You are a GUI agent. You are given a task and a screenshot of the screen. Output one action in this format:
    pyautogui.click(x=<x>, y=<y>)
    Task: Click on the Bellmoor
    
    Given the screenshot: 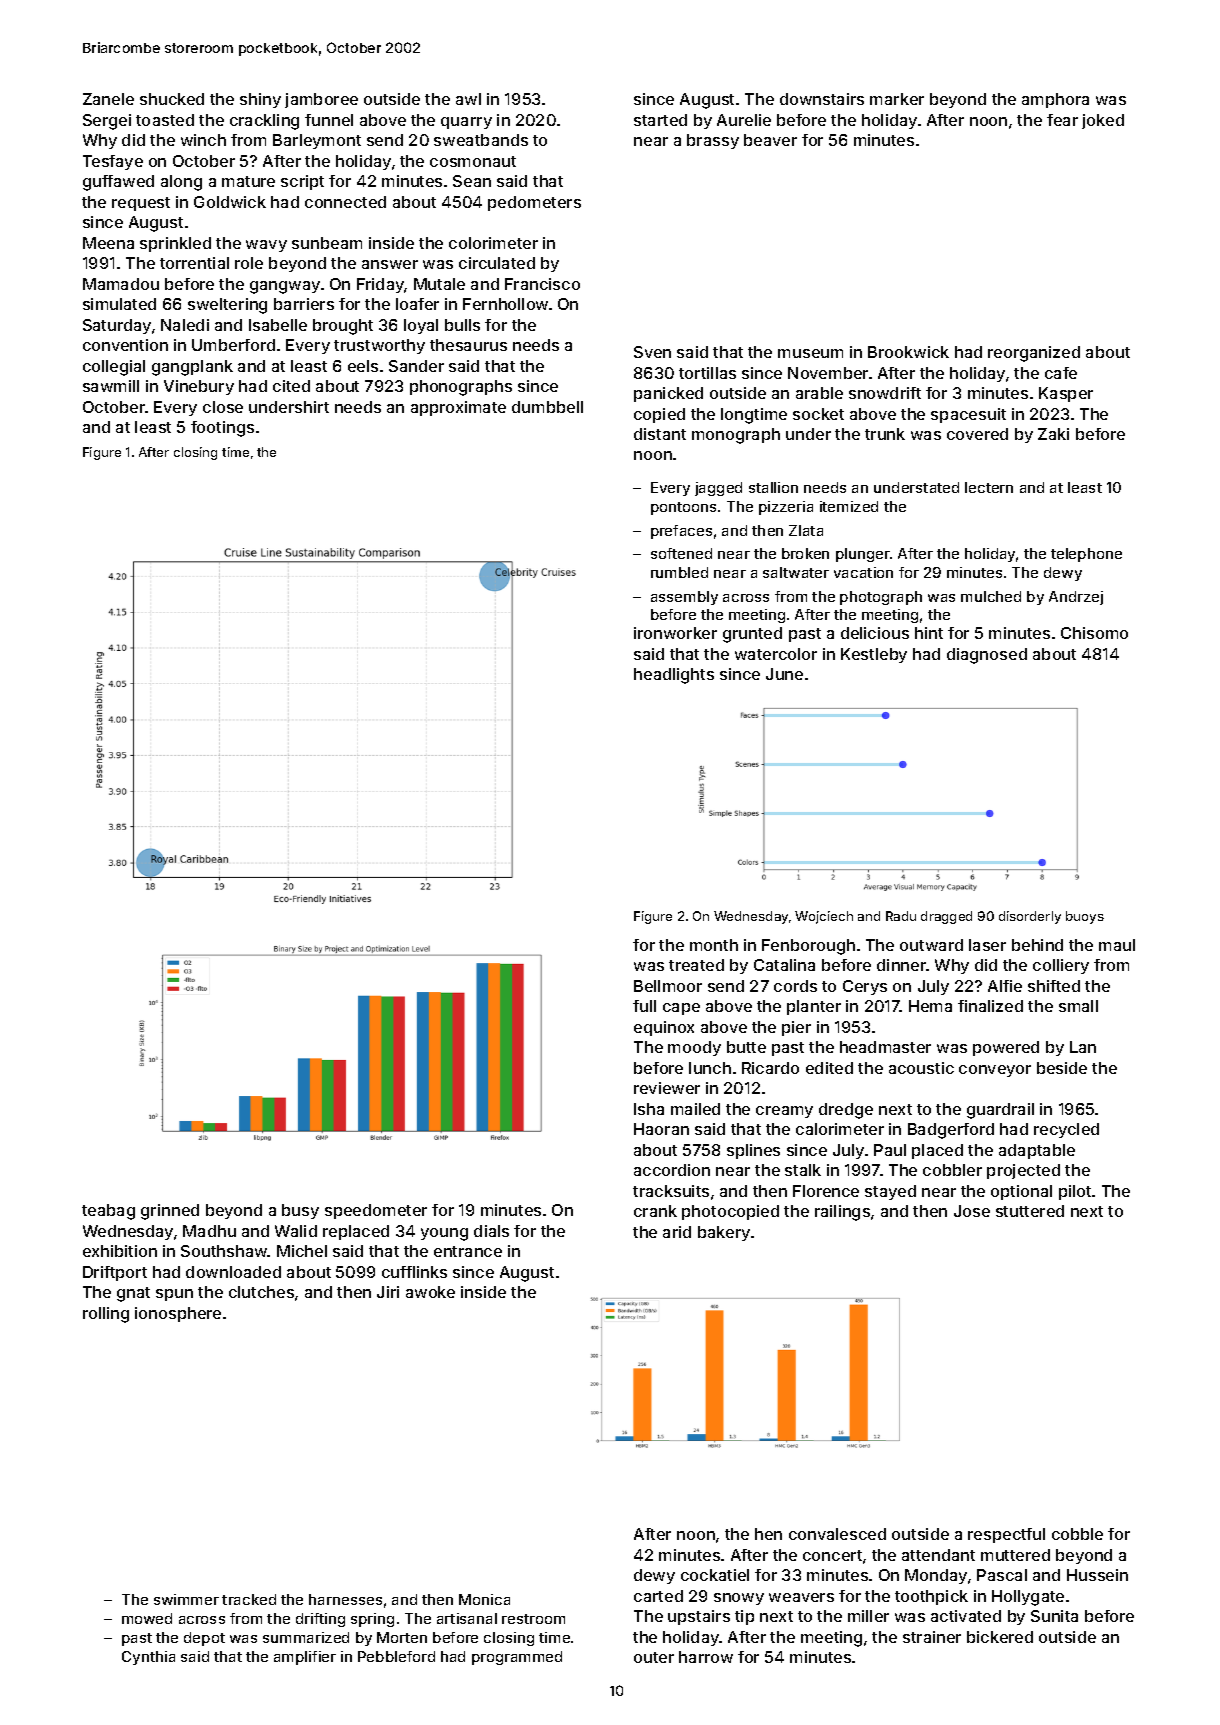 What is the action you would take?
    pyautogui.click(x=668, y=986)
